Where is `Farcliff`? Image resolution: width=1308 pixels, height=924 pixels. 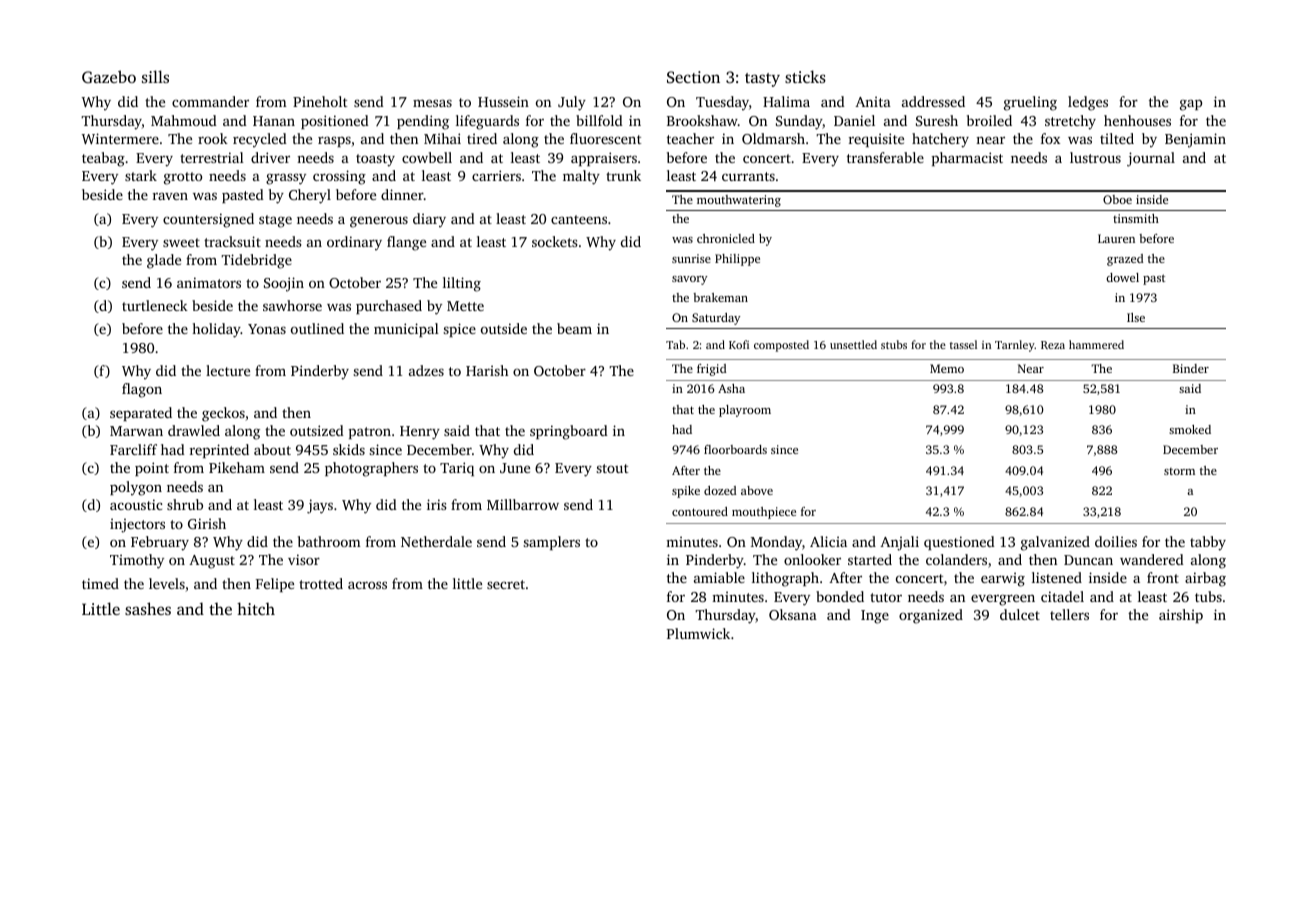
Farcliff is located at coordinates (133, 449).
